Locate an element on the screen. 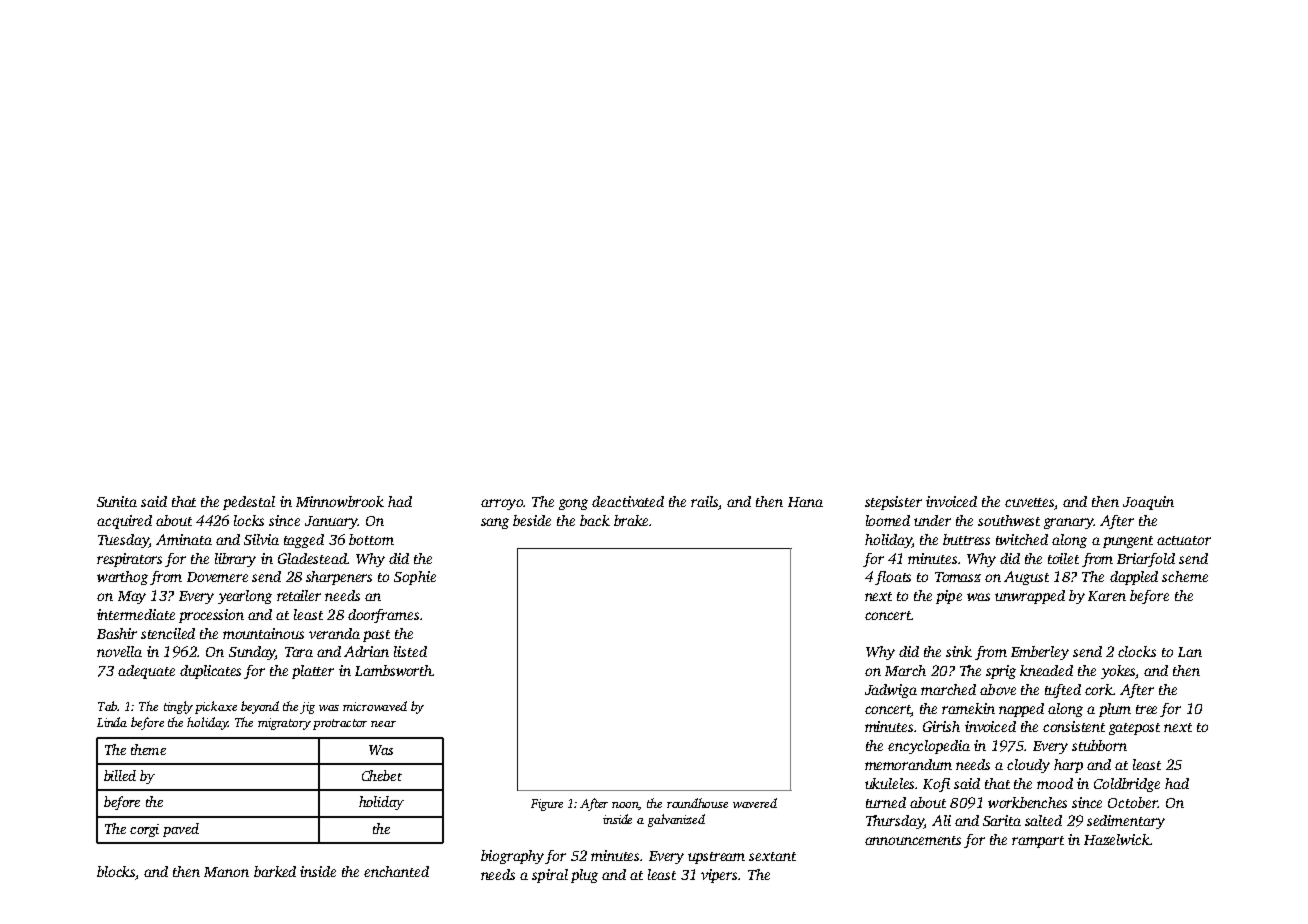  acquired is located at coordinates (124, 522).
